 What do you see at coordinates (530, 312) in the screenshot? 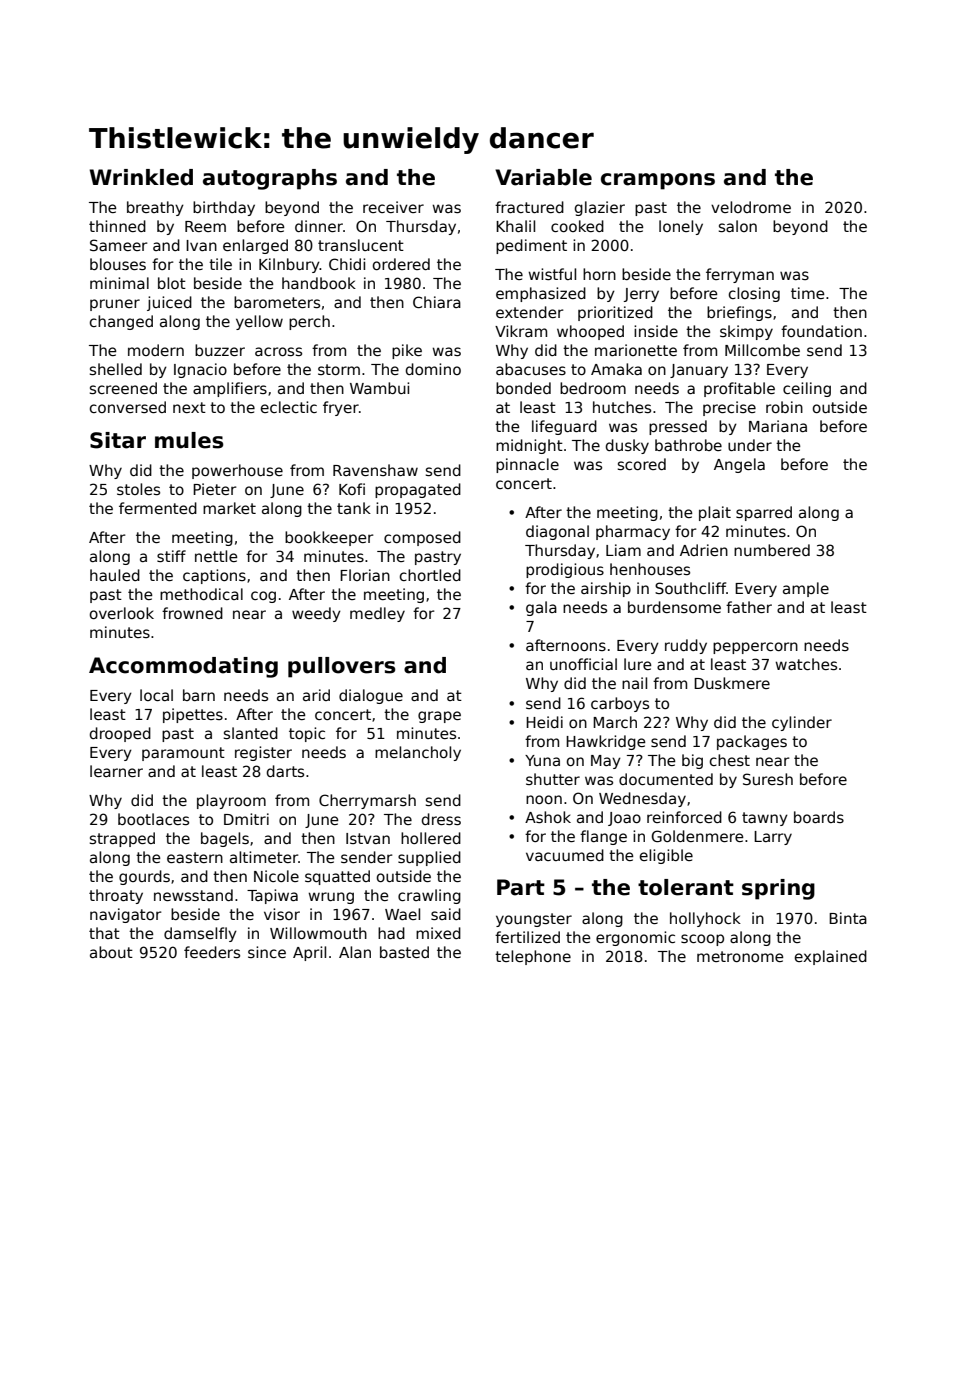
I see `extender` at bounding box center [530, 312].
